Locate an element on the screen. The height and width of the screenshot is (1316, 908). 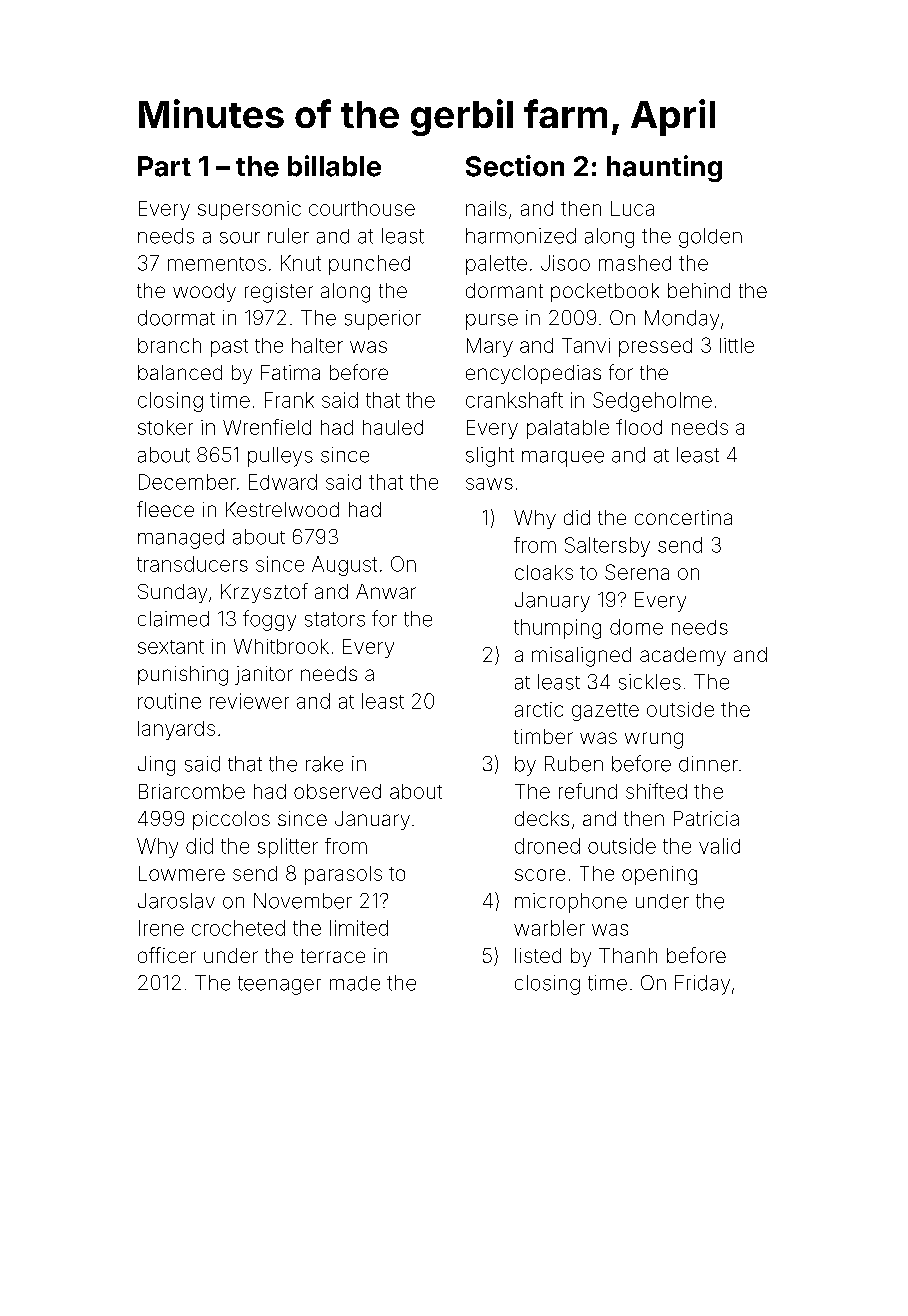
concertina is located at coordinates (683, 517).
